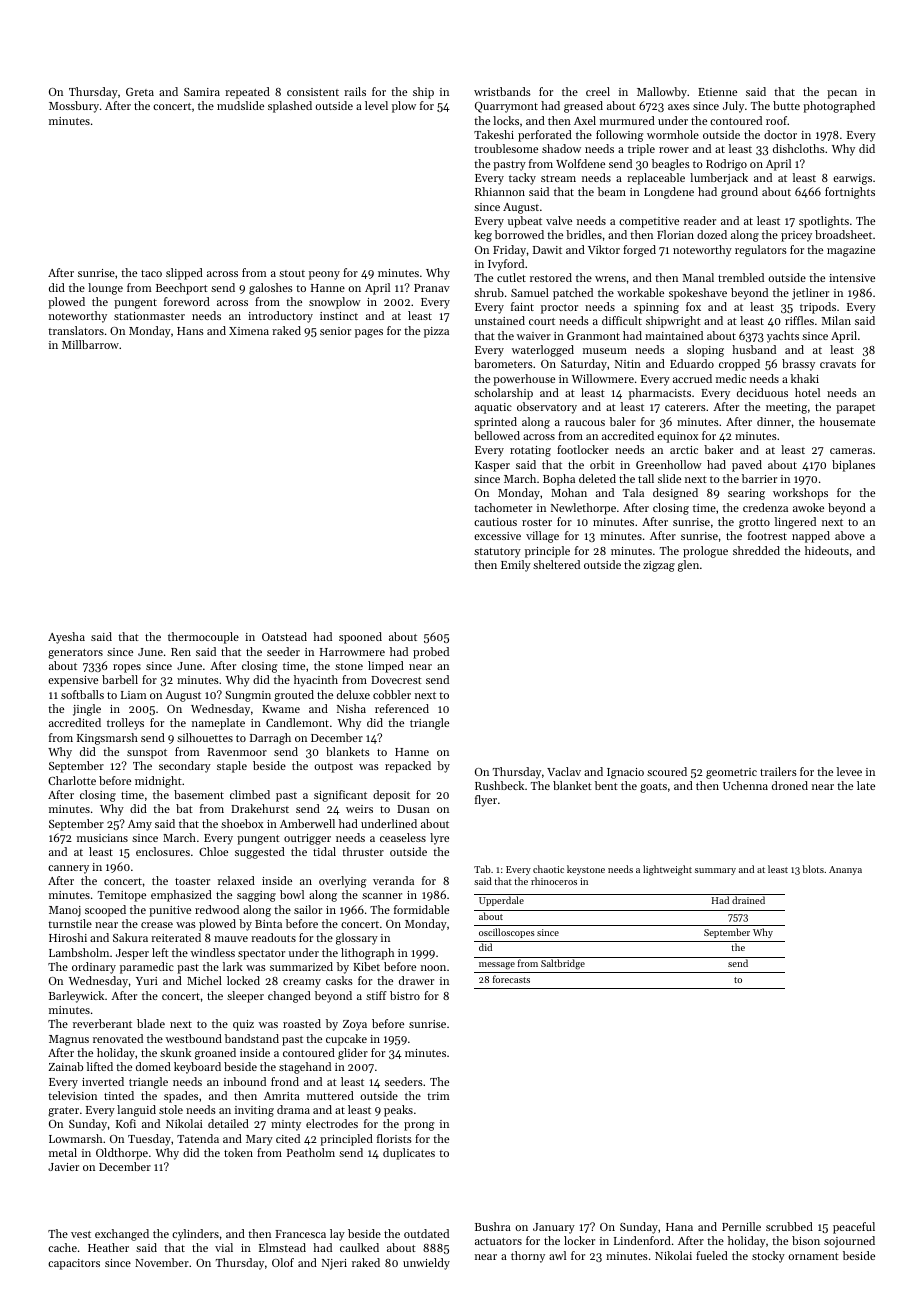 The width and height of the page is (924, 1308). What do you see at coordinates (140, 92) in the page?
I see `Greta` at bounding box center [140, 92].
